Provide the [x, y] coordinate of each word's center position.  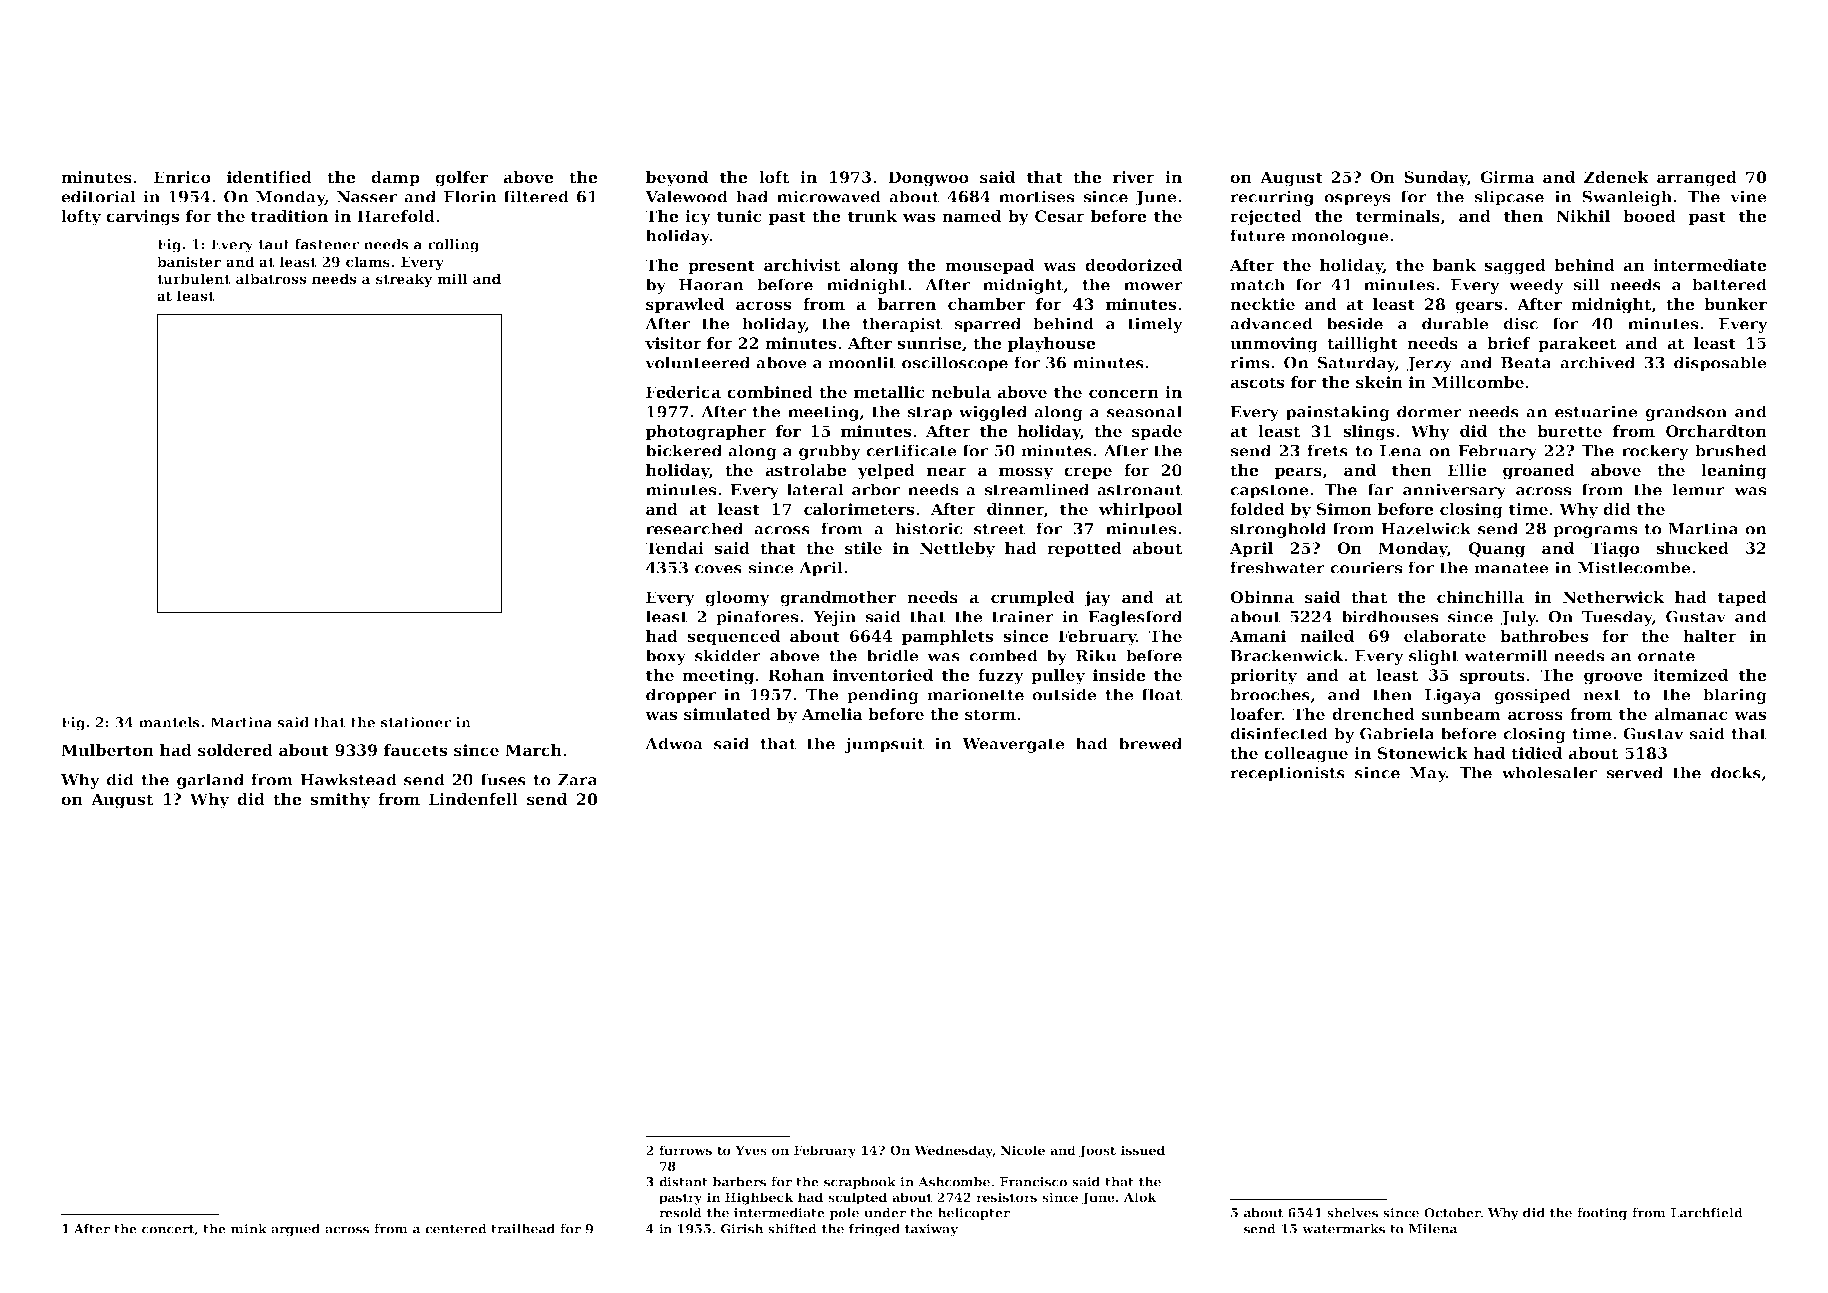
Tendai [674, 548]
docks [1736, 772]
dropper [681, 696]
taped [1742, 598]
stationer [416, 722]
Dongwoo [928, 179]
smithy [340, 801]
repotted [1084, 549]
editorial [98, 196]
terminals [1398, 216]
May [1428, 774]
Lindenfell [473, 799]
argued [295, 1230]
